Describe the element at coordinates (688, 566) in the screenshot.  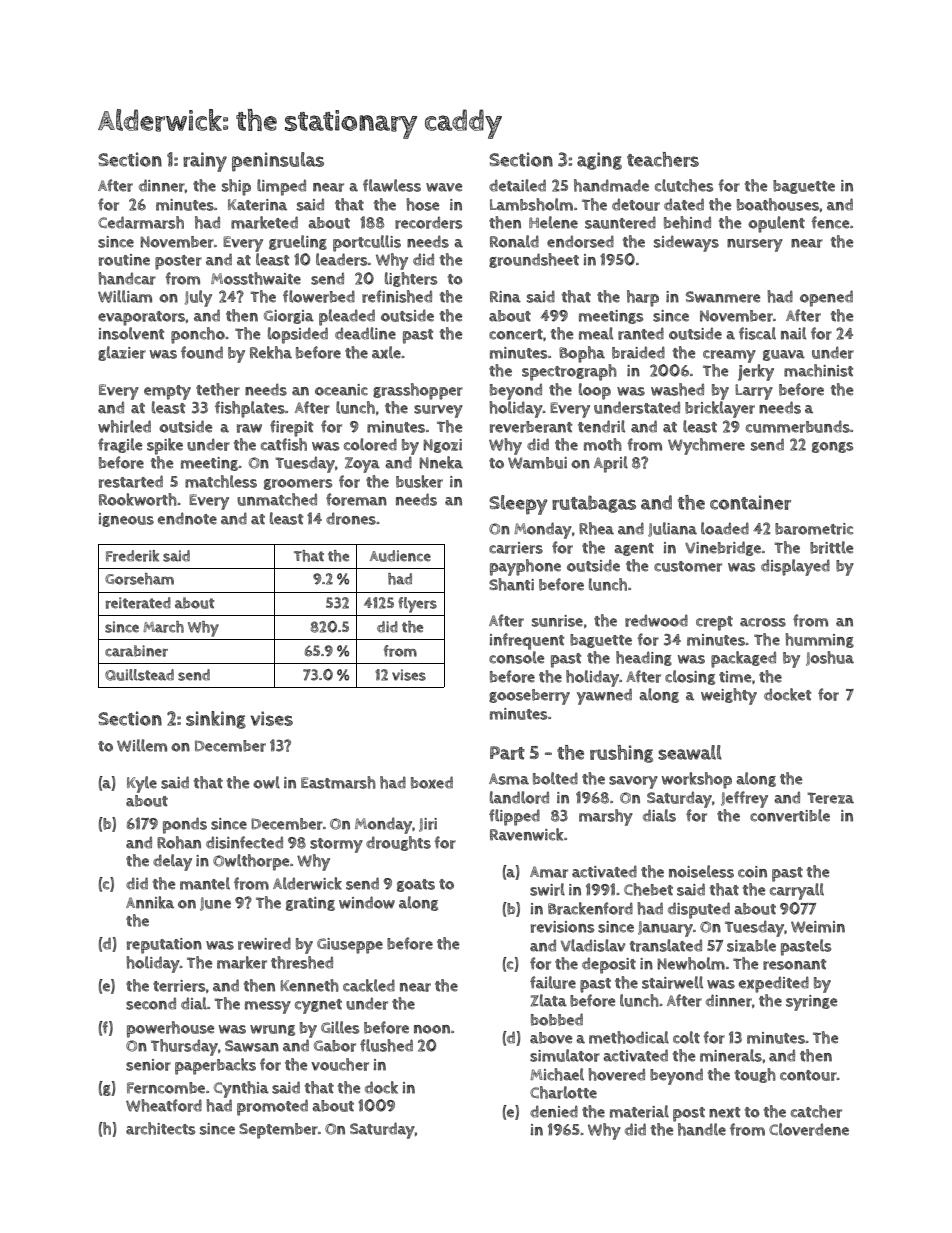
I see `customer` at that location.
